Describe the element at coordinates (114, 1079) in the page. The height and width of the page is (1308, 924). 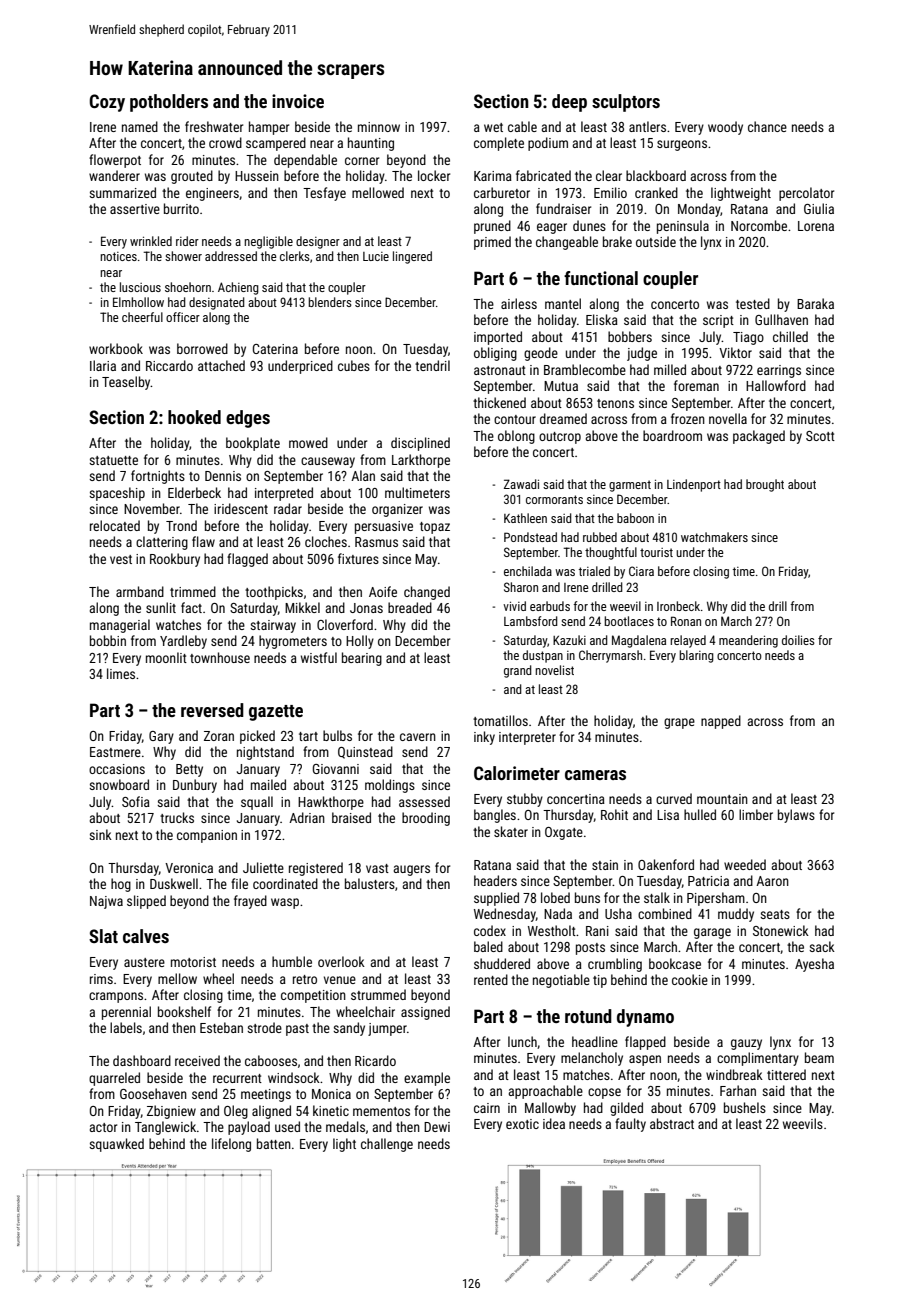
I see `quarreled` at that location.
